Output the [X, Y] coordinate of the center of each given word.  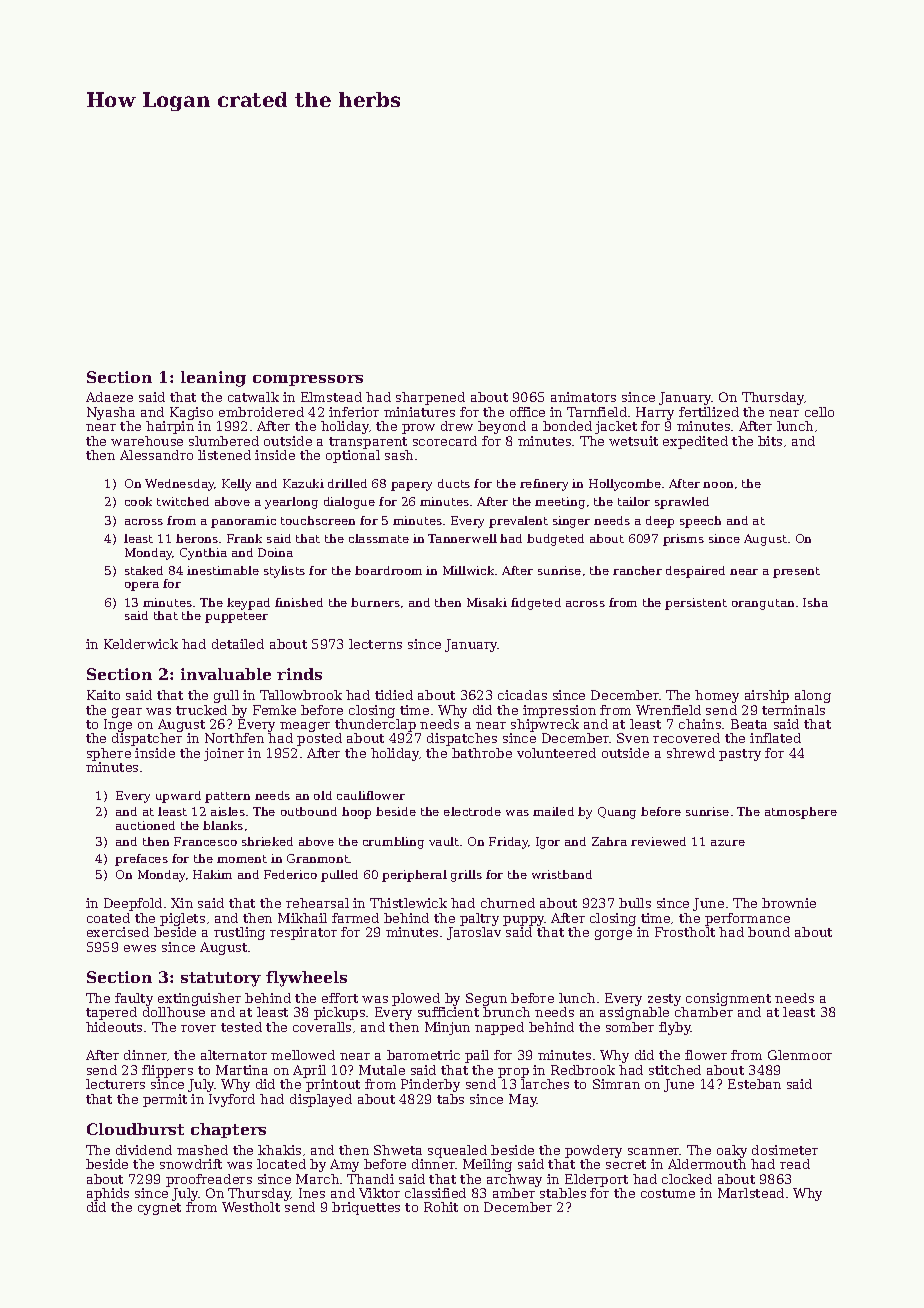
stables [563, 1193]
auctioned [145, 825]
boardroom [388, 570]
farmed [355, 918]
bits [770, 441]
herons [197, 538]
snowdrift [191, 1164]
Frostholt [685, 932]
